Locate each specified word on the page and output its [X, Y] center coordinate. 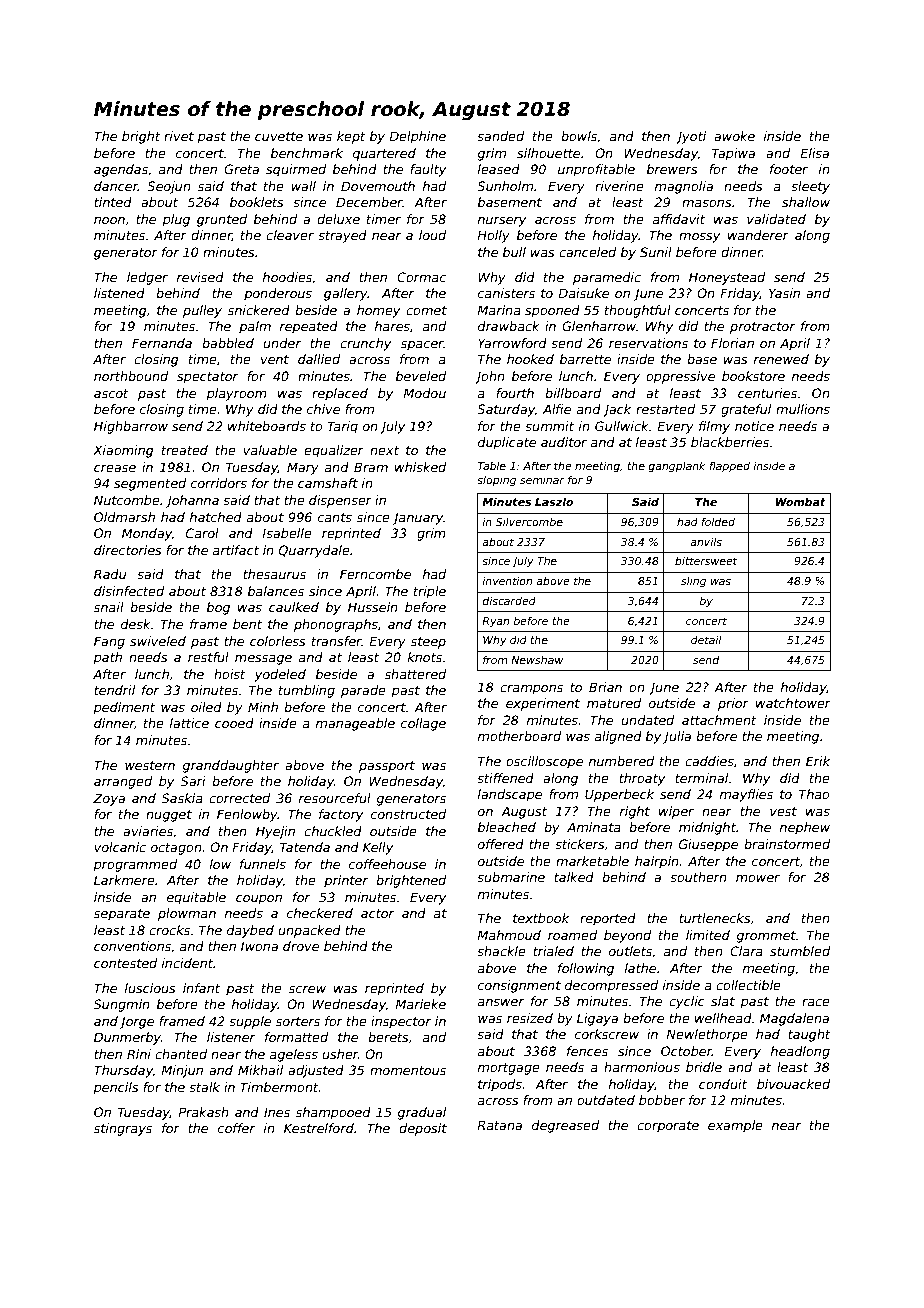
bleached [507, 827]
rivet [179, 136]
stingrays [123, 1129]
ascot [111, 393]
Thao [814, 794]
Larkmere [124, 880]
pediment [124, 708]
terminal [701, 778]
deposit [423, 1129]
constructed [408, 814]
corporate [668, 1127]
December [369, 202]
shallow [806, 202]
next [384, 450]
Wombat [801, 501]
